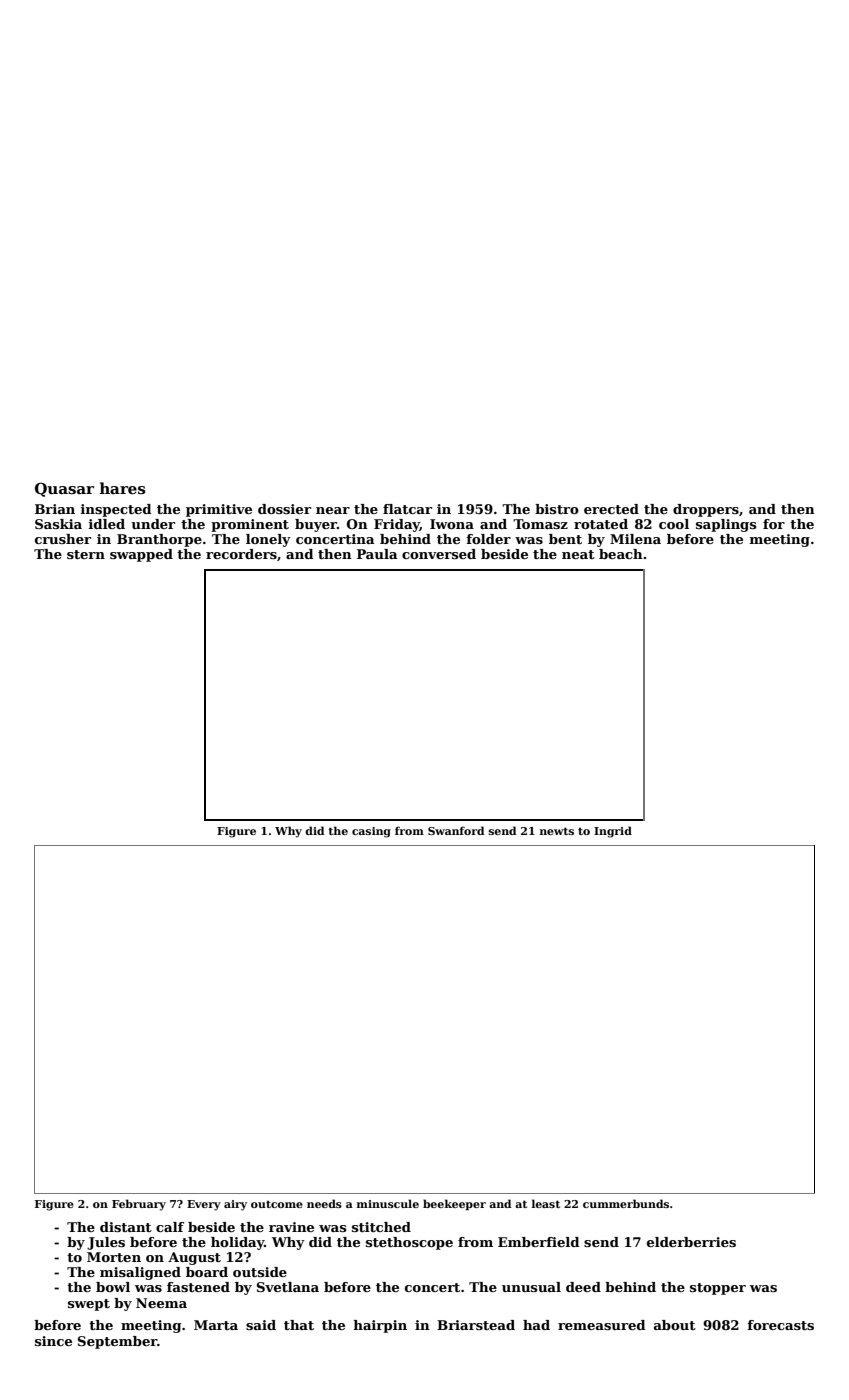 This screenshot has height=1400, width=849. What do you see at coordinates (718, 1289) in the screenshot?
I see `stopper` at bounding box center [718, 1289].
